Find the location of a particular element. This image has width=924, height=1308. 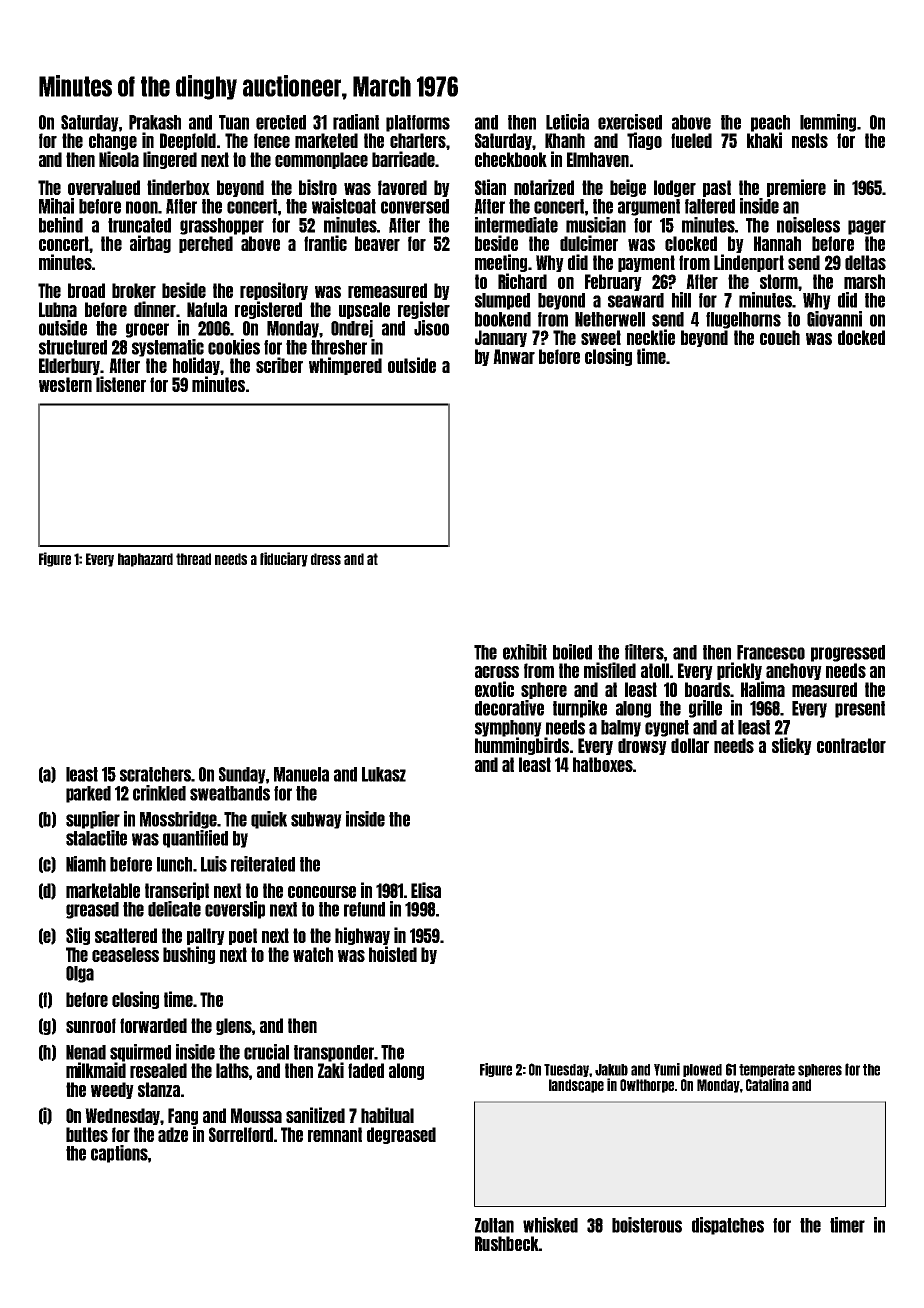

filters is located at coordinates (644, 652).
